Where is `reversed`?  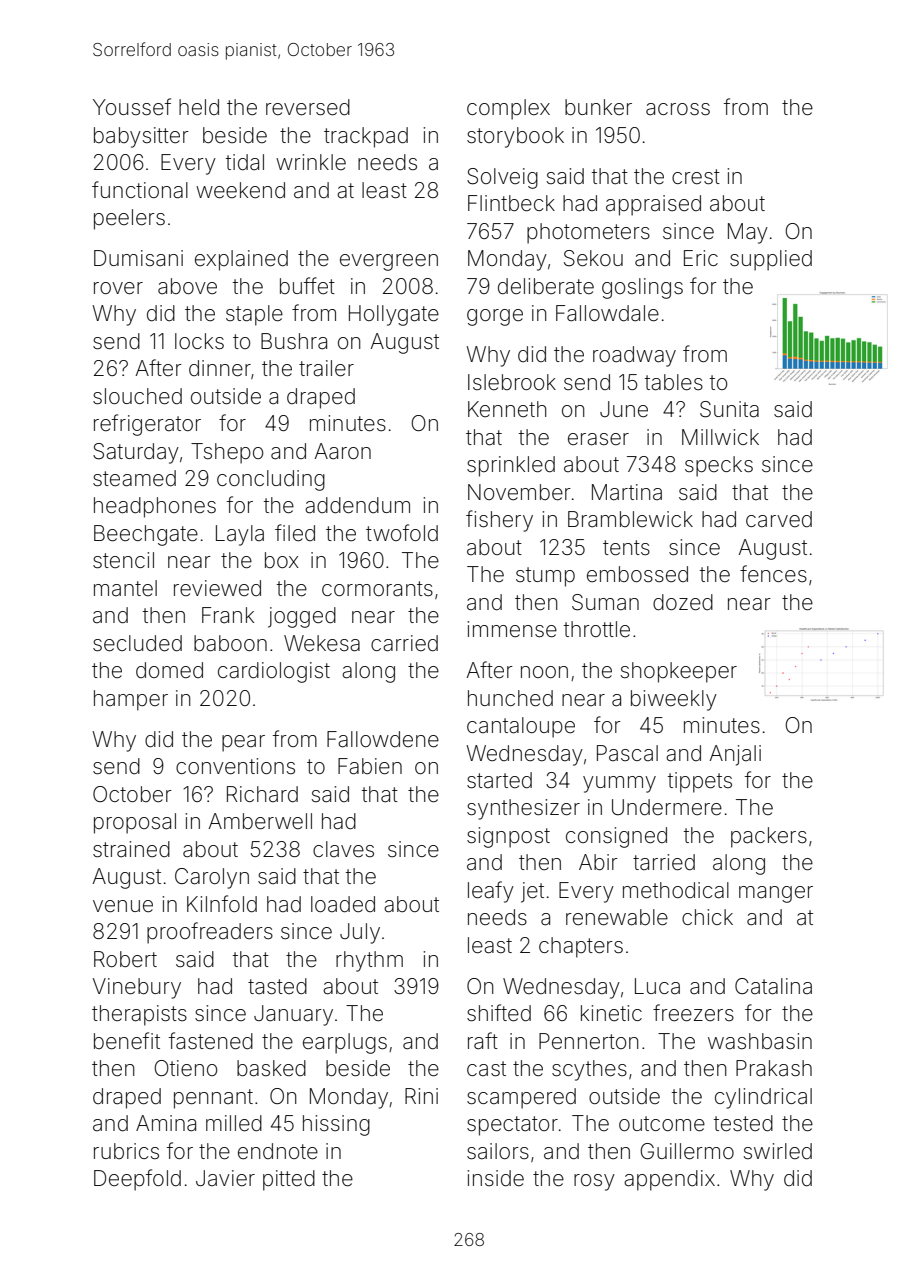
reversed is located at coordinates (308, 107).
